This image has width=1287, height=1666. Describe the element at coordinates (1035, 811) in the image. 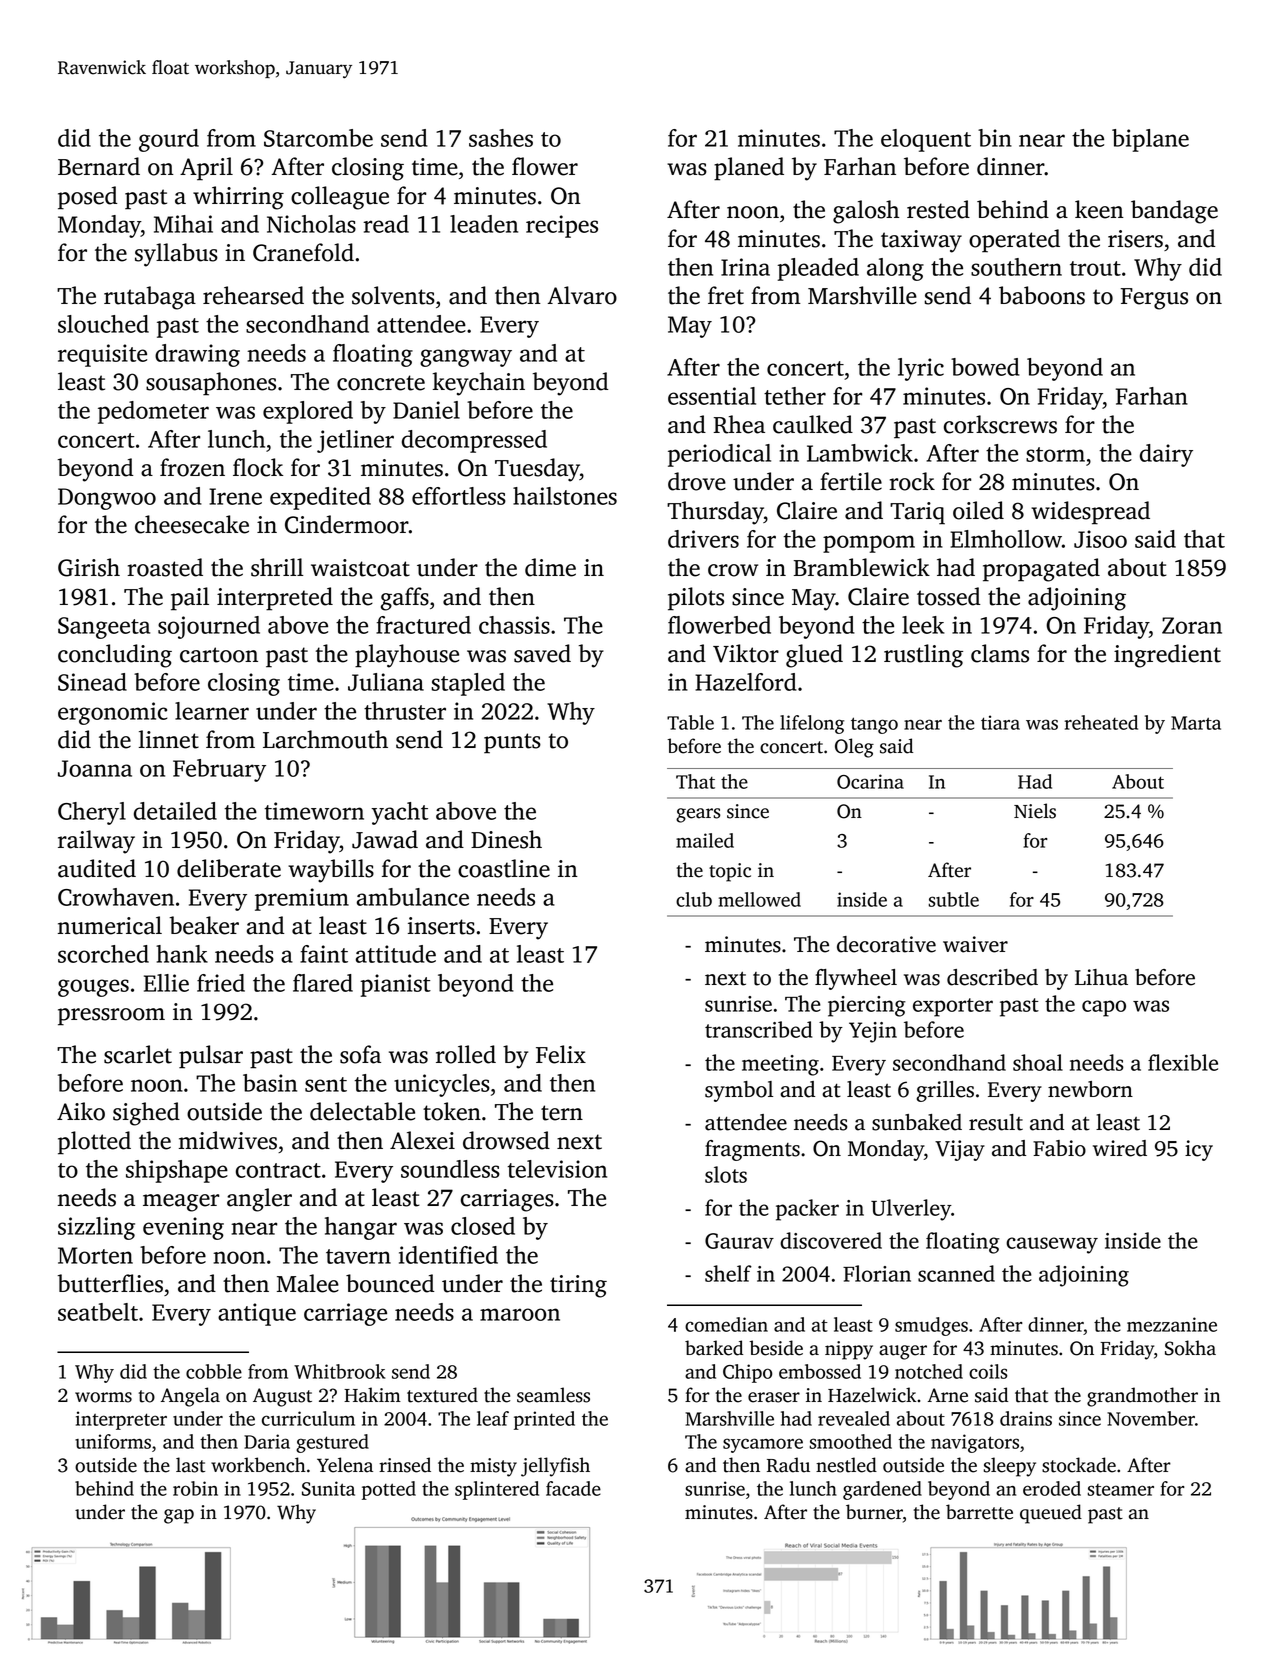

I see `Niels` at that location.
